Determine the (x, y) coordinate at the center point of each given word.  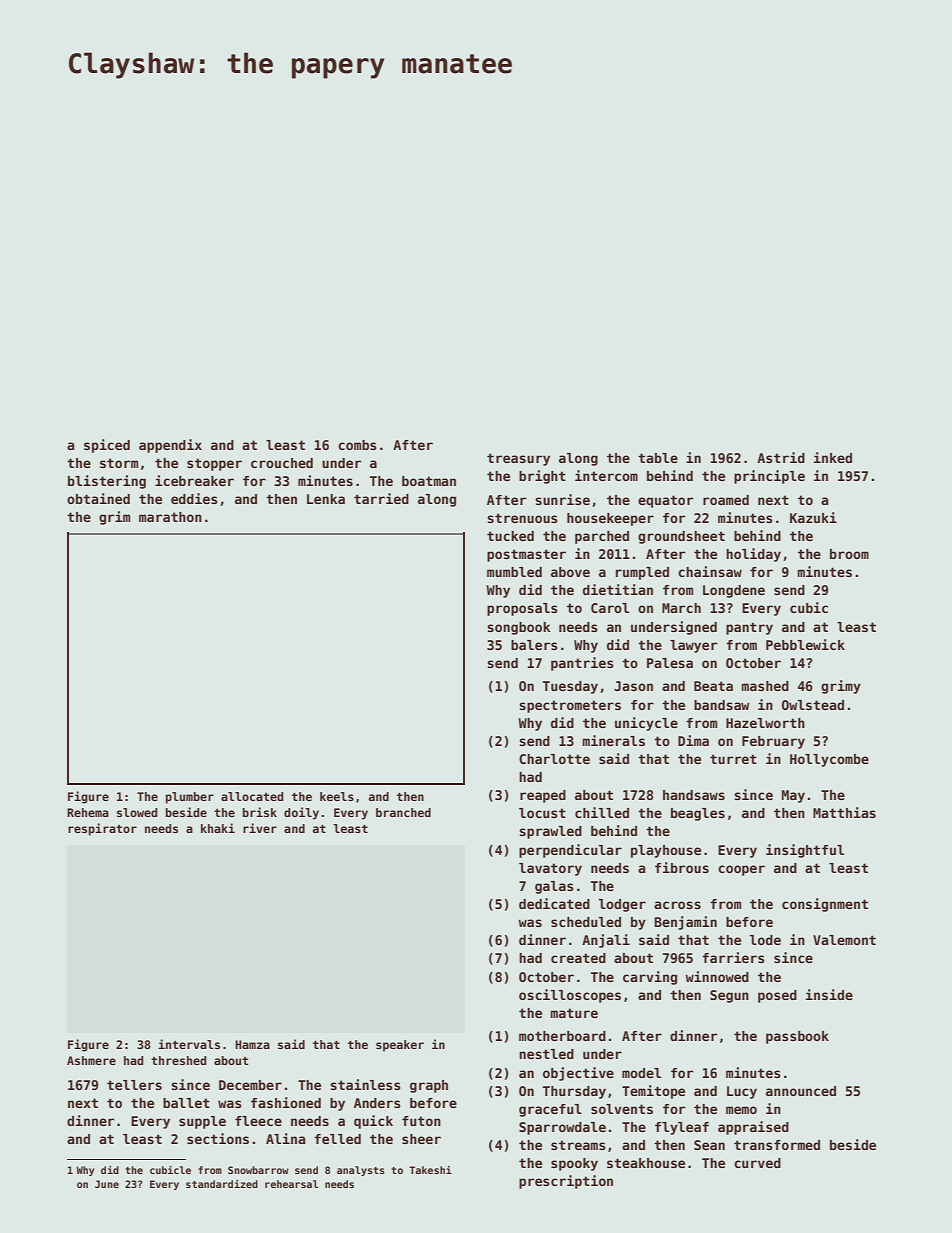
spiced (107, 446)
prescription (566, 1182)
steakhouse (646, 1163)
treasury (518, 459)
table (658, 458)
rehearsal (291, 1184)
